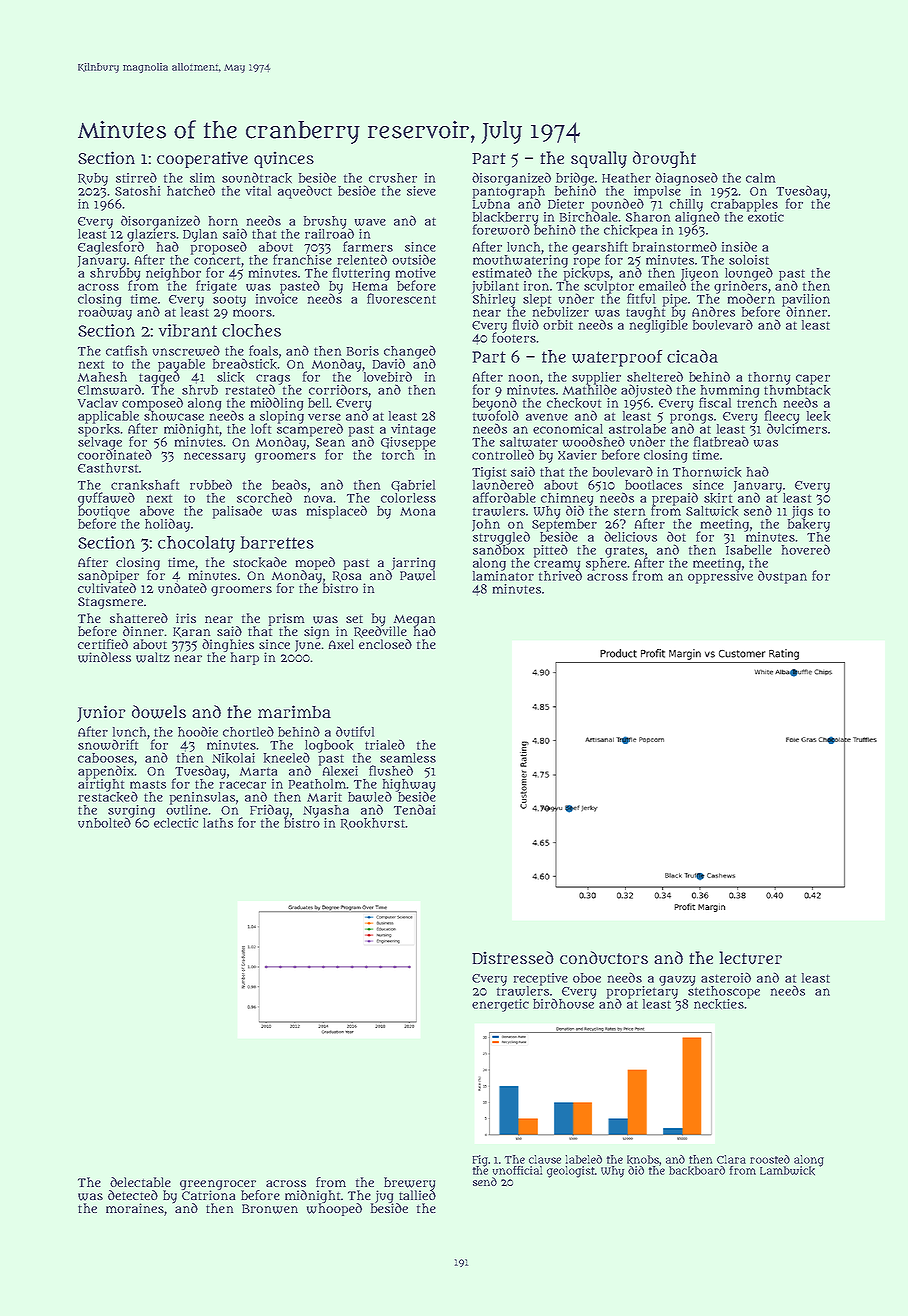 This page has height=1316, width=908. I want to click on Satoshi, so click(137, 191).
